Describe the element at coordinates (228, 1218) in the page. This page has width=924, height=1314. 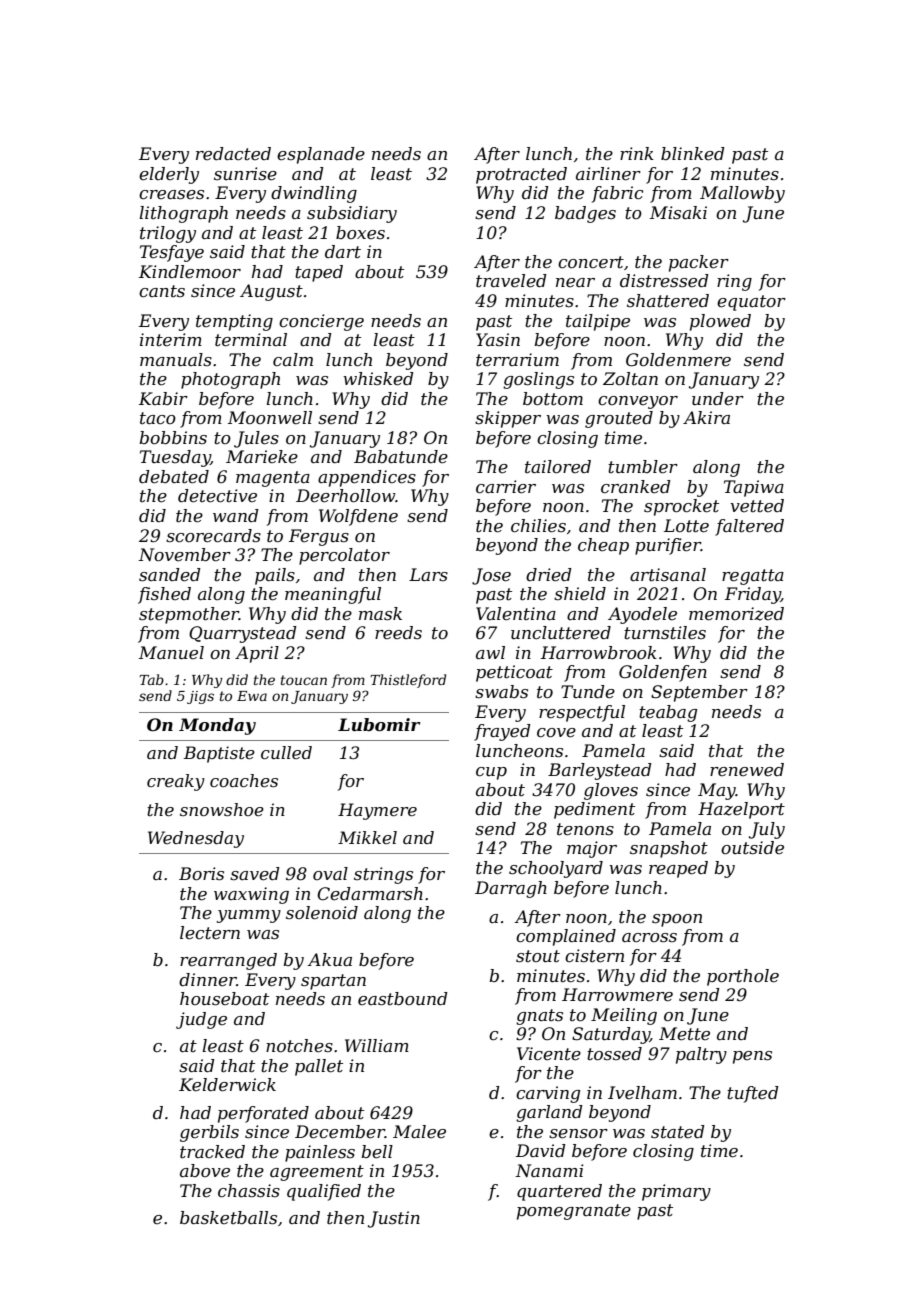
I see `basketballs` at that location.
